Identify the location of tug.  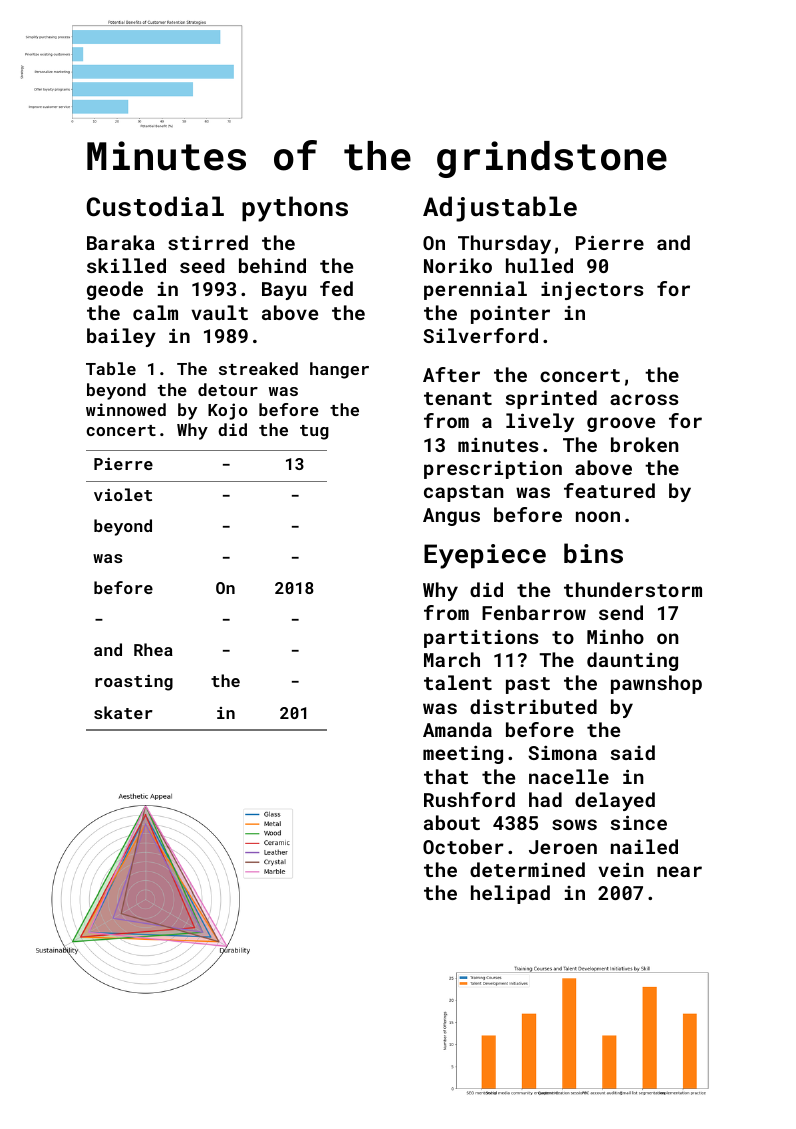
(314, 432).
